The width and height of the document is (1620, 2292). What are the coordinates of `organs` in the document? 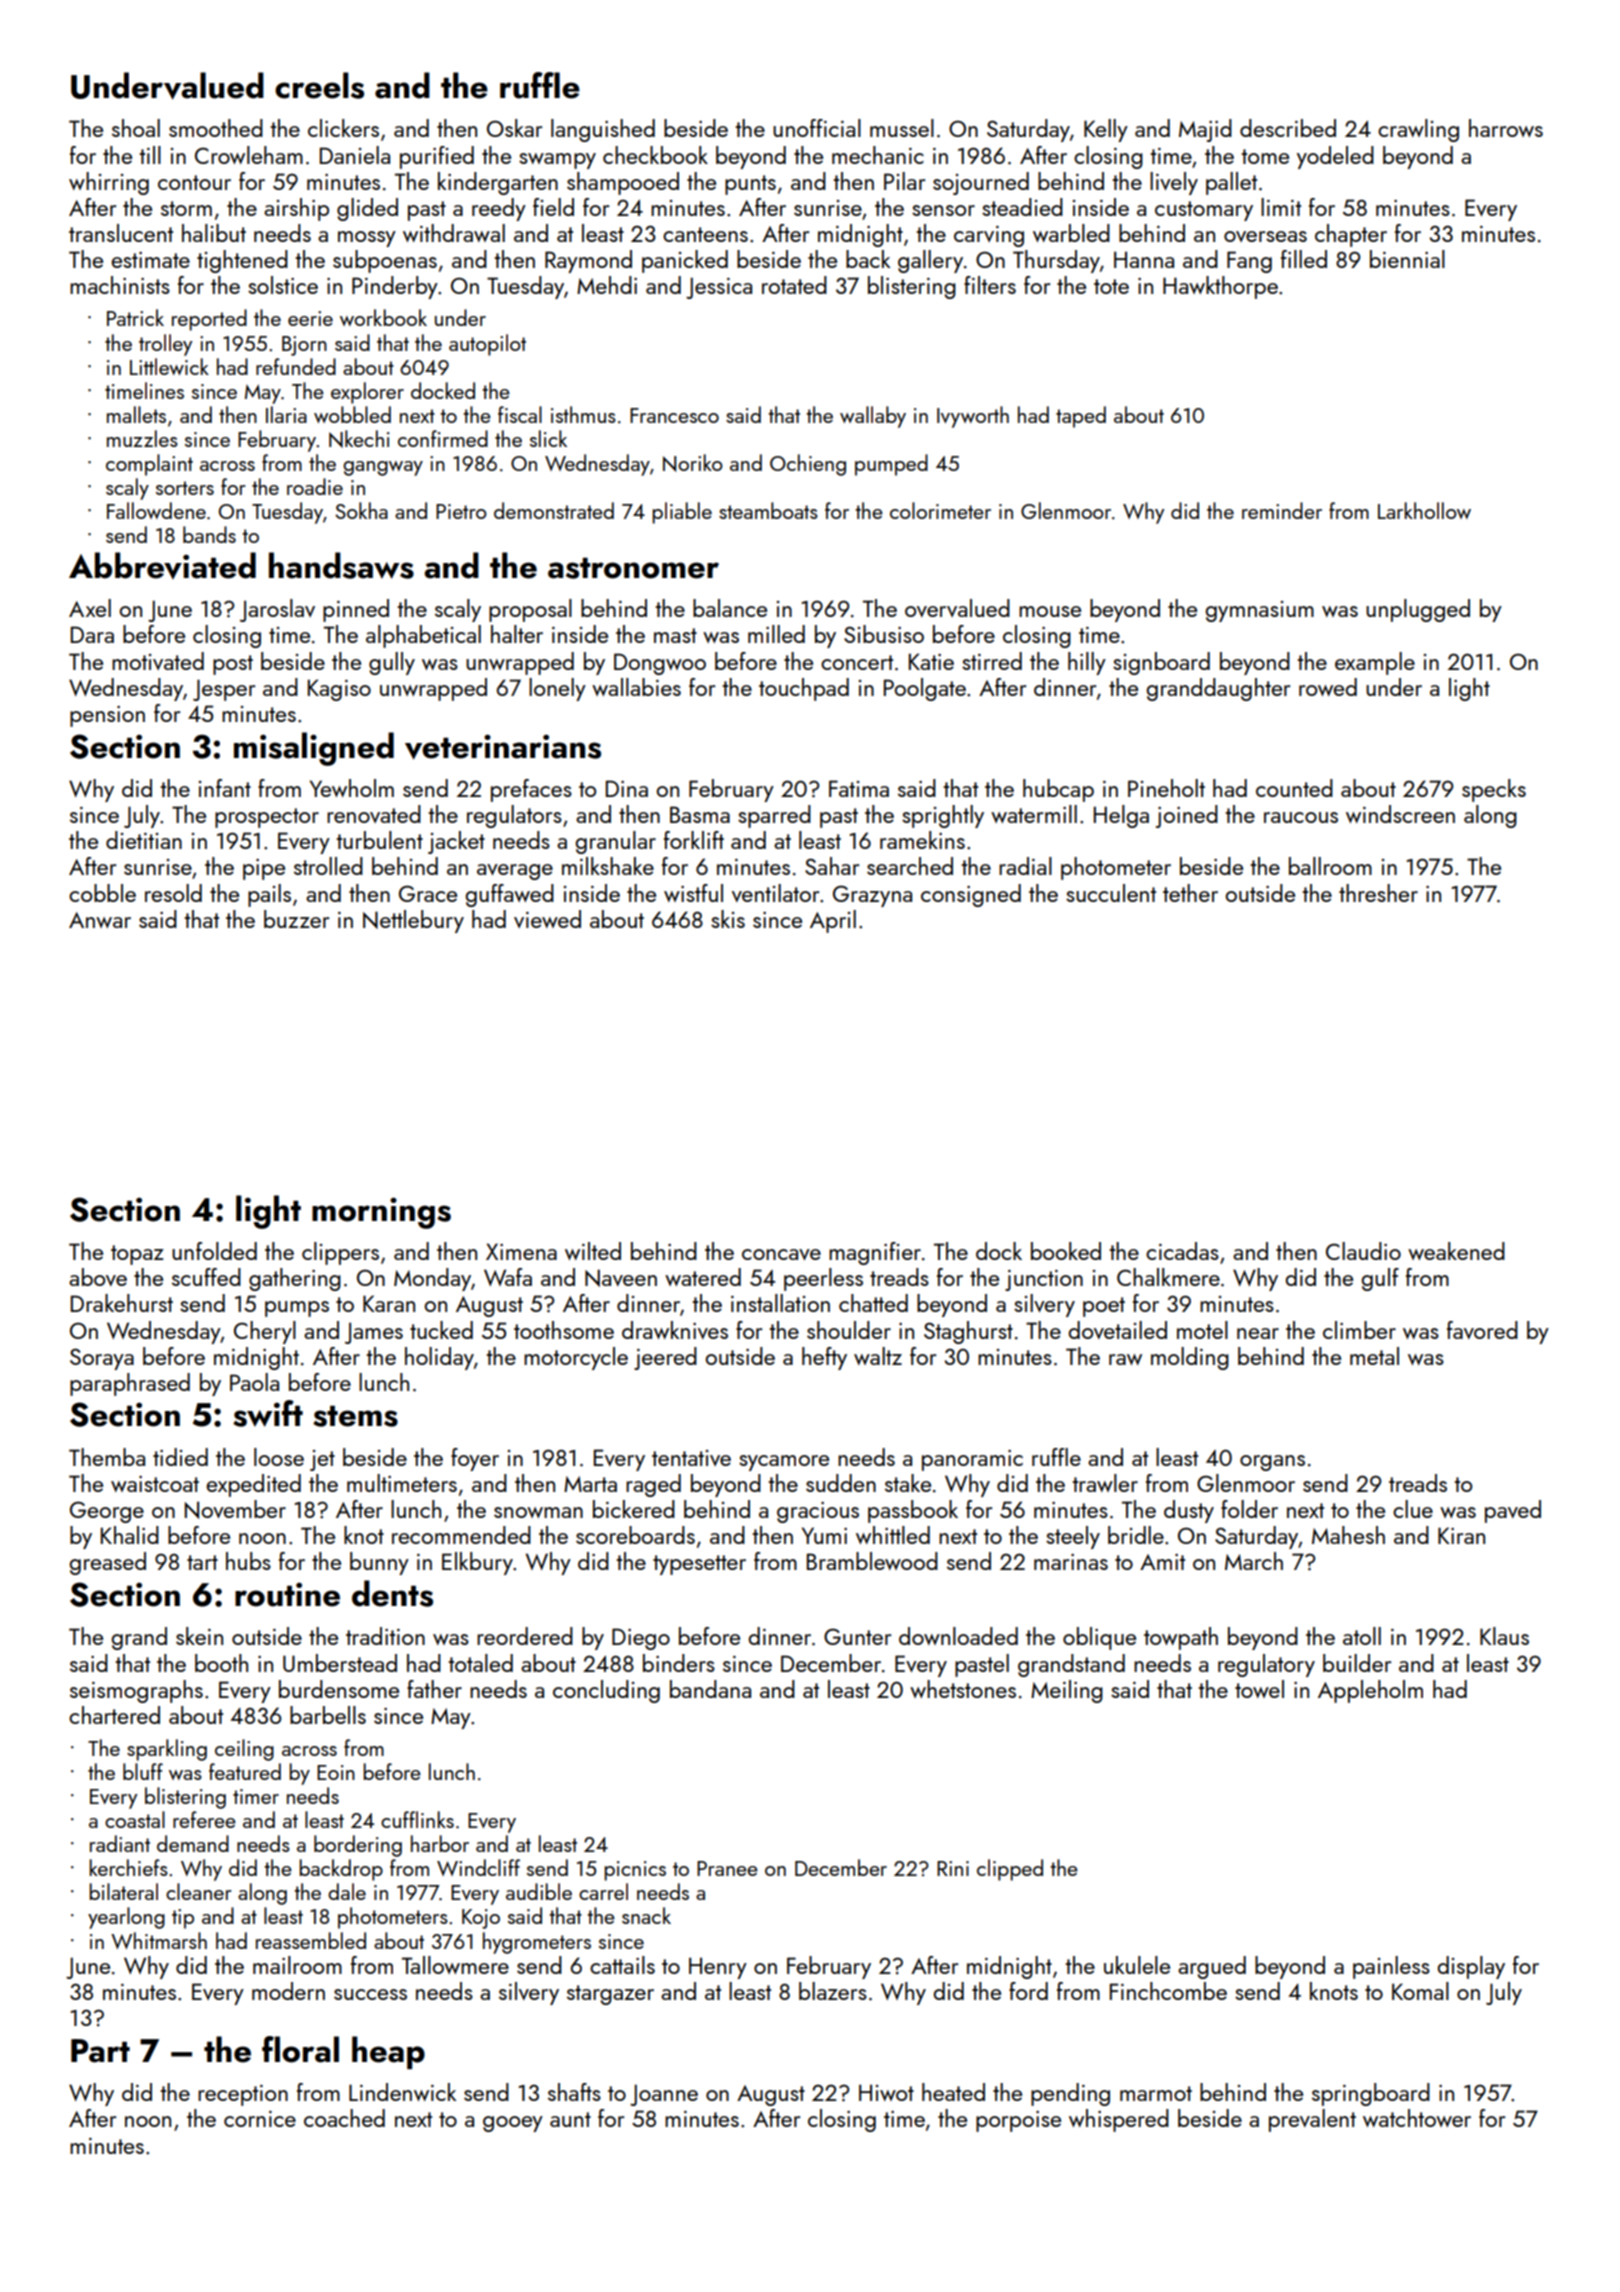 It's located at (1272, 1463).
